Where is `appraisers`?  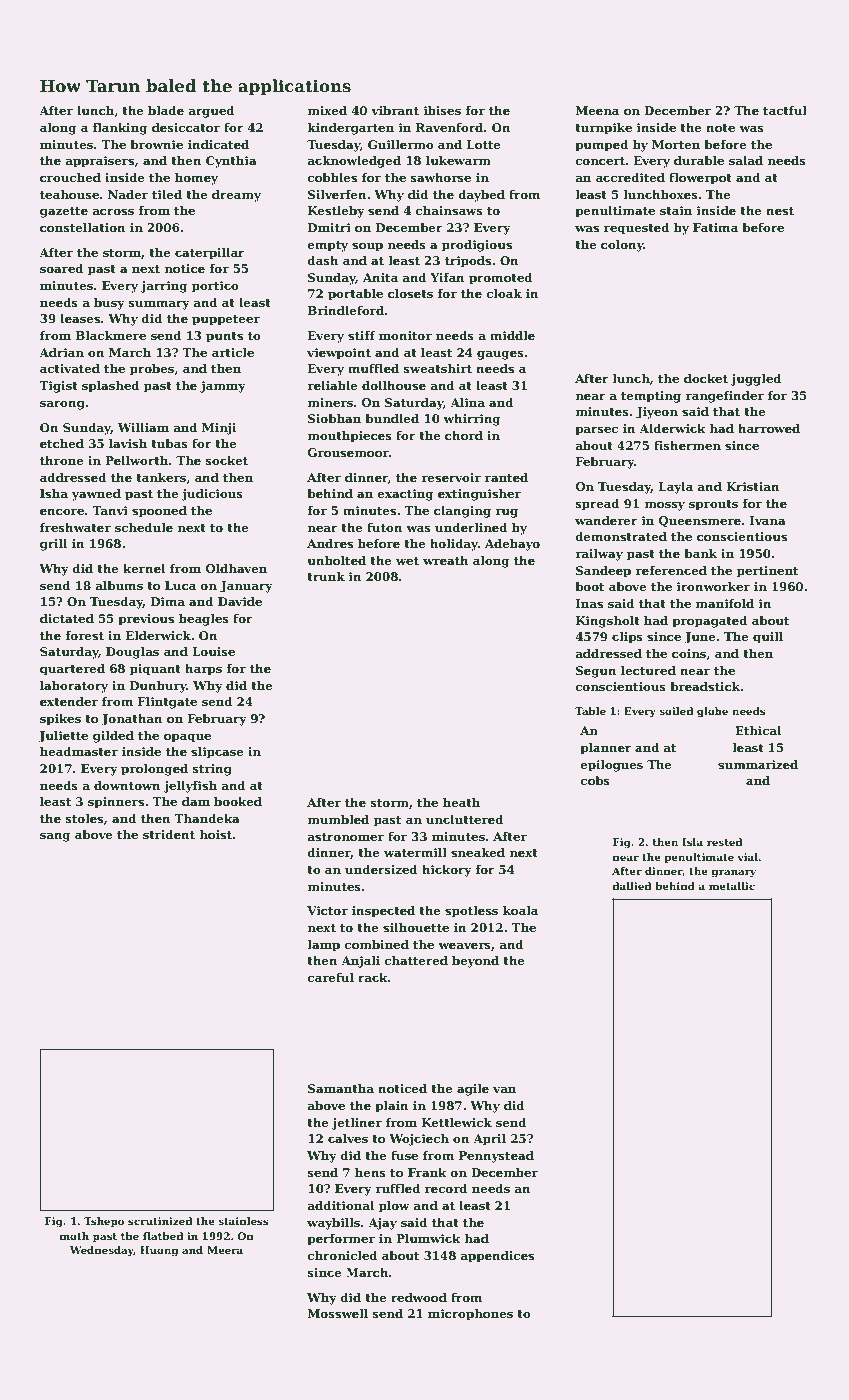
appraisers is located at coordinates (99, 162).
